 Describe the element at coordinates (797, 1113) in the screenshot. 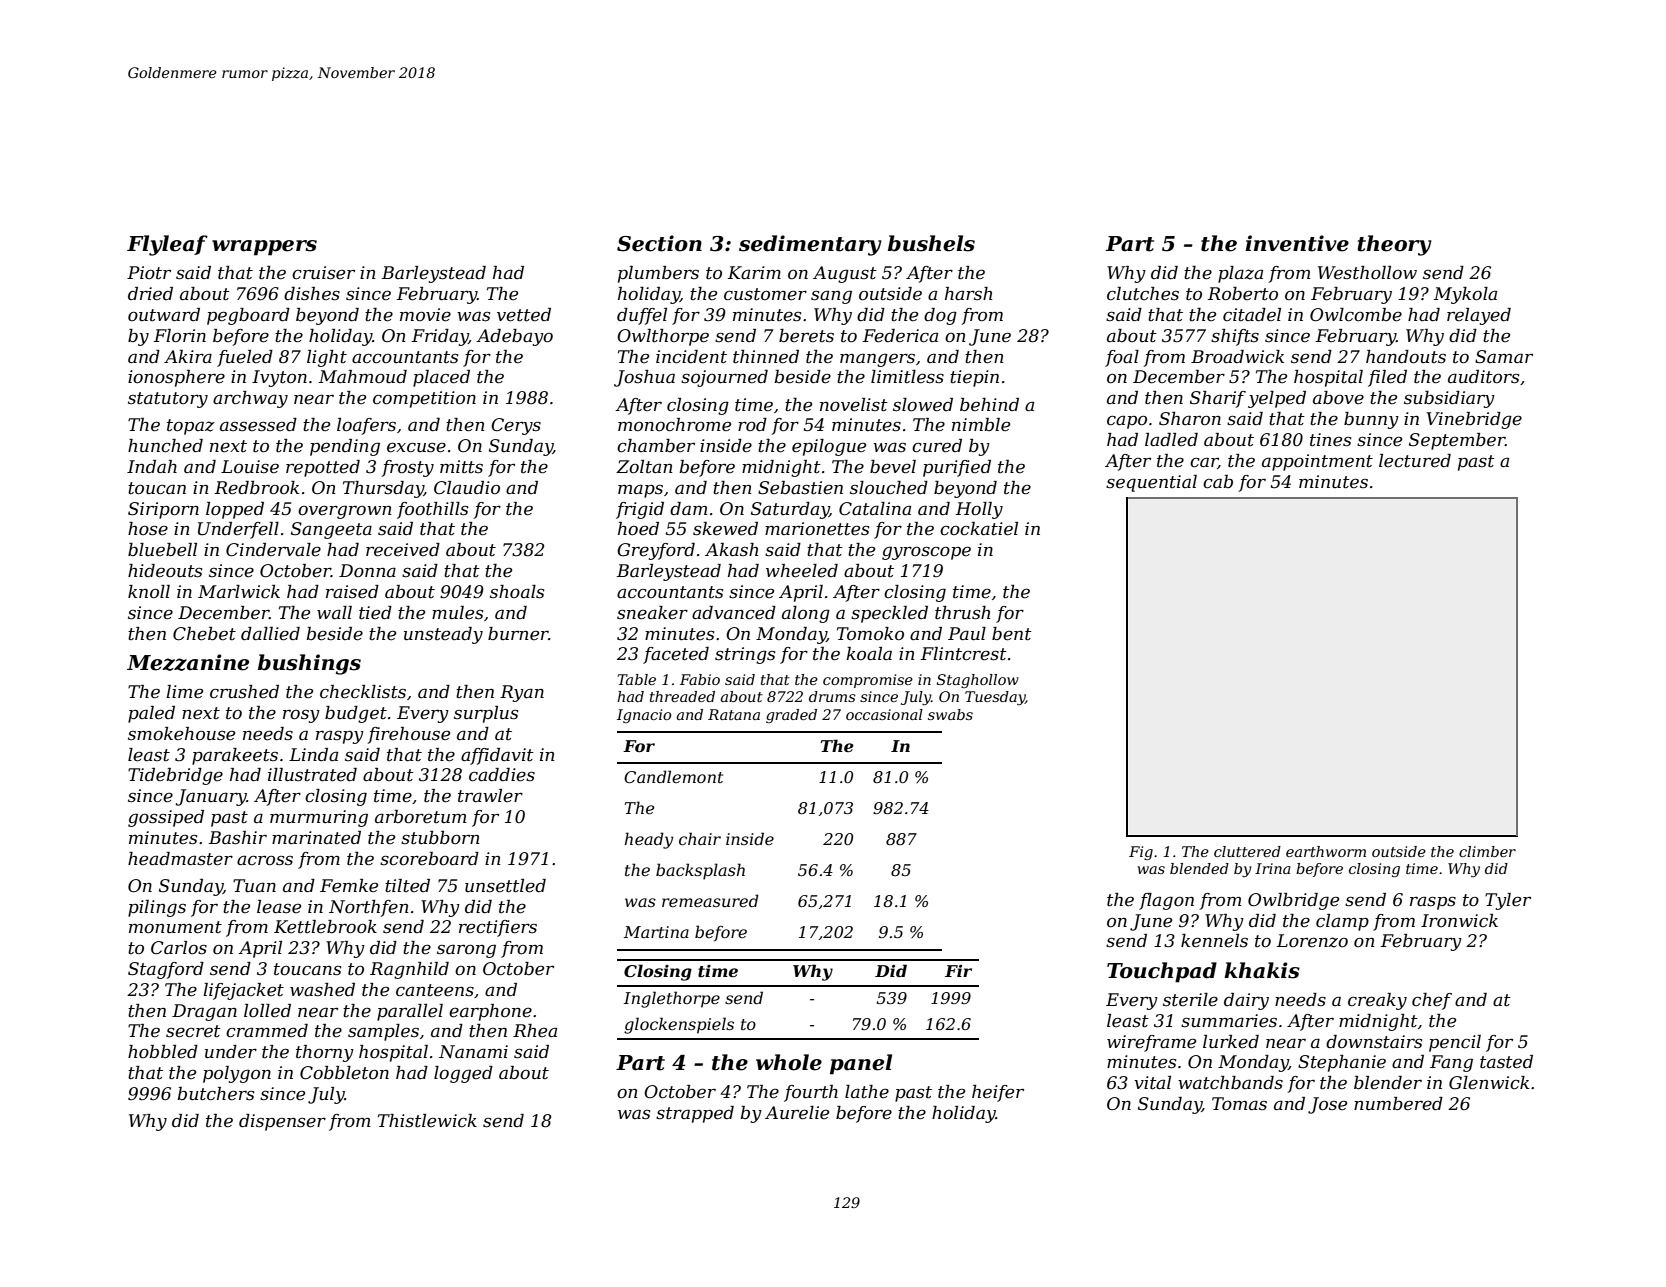

I see `Aurelie` at that location.
